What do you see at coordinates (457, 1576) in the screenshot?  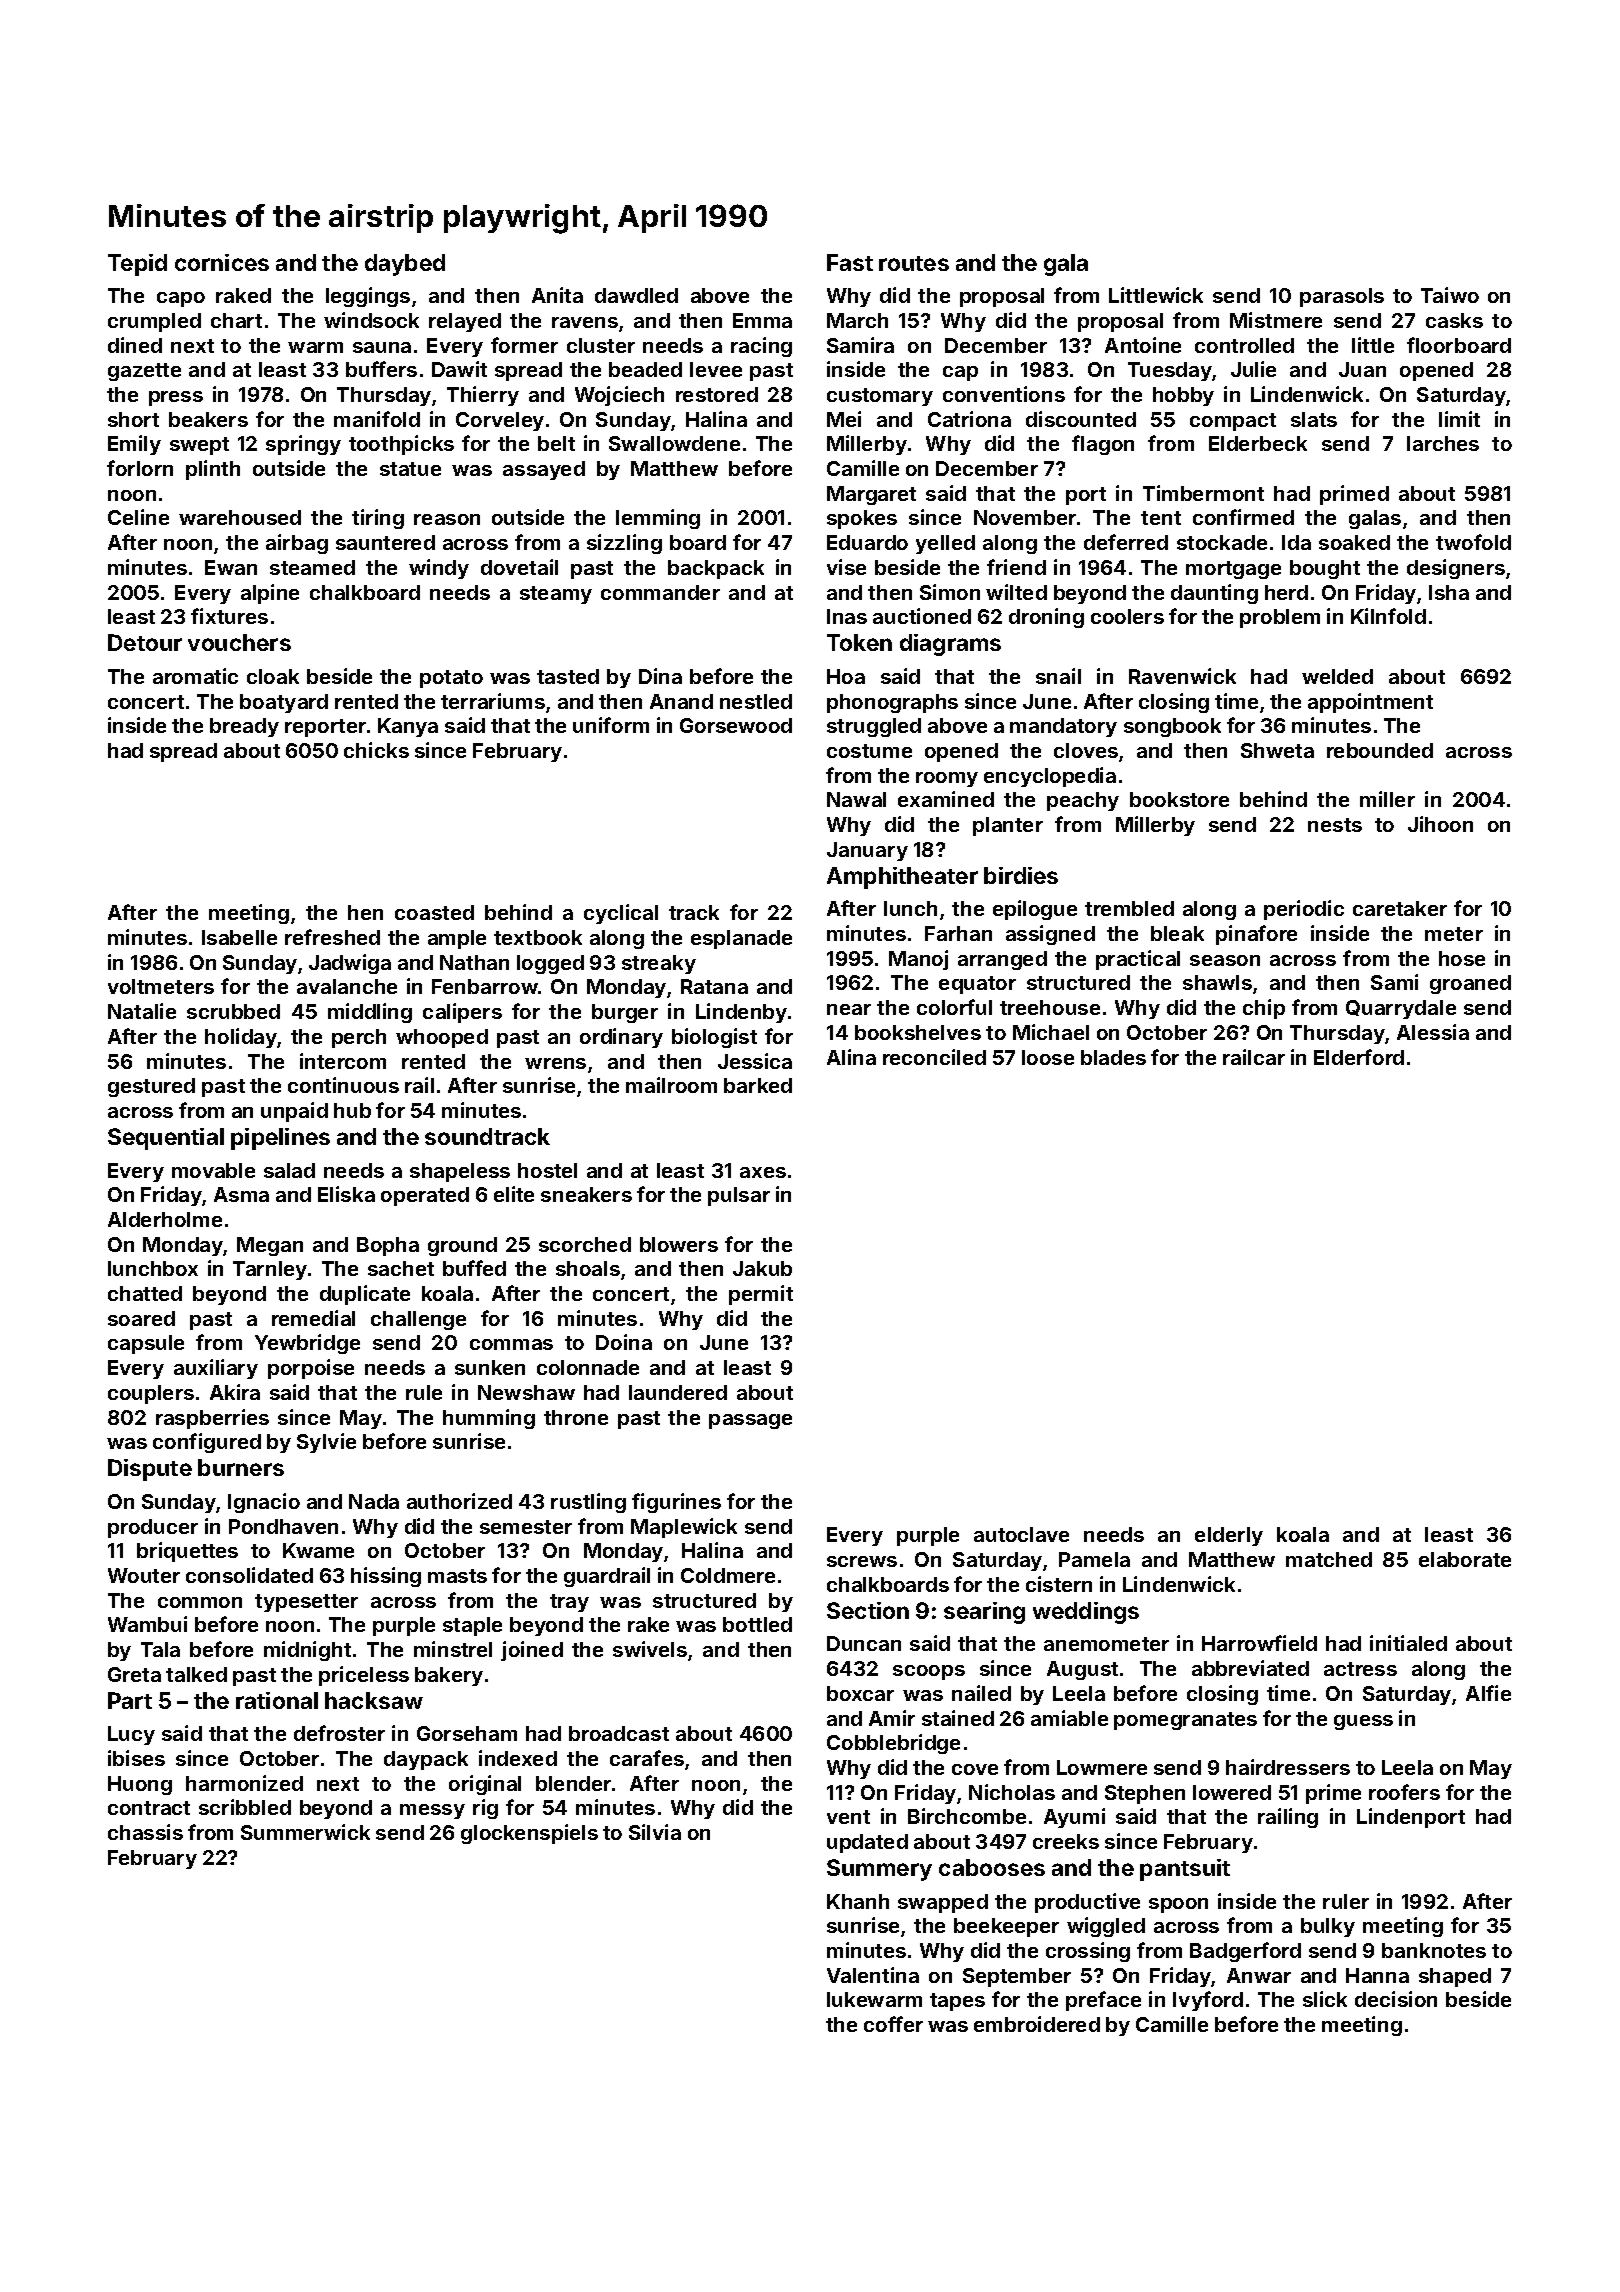 I see `masts` at bounding box center [457, 1576].
